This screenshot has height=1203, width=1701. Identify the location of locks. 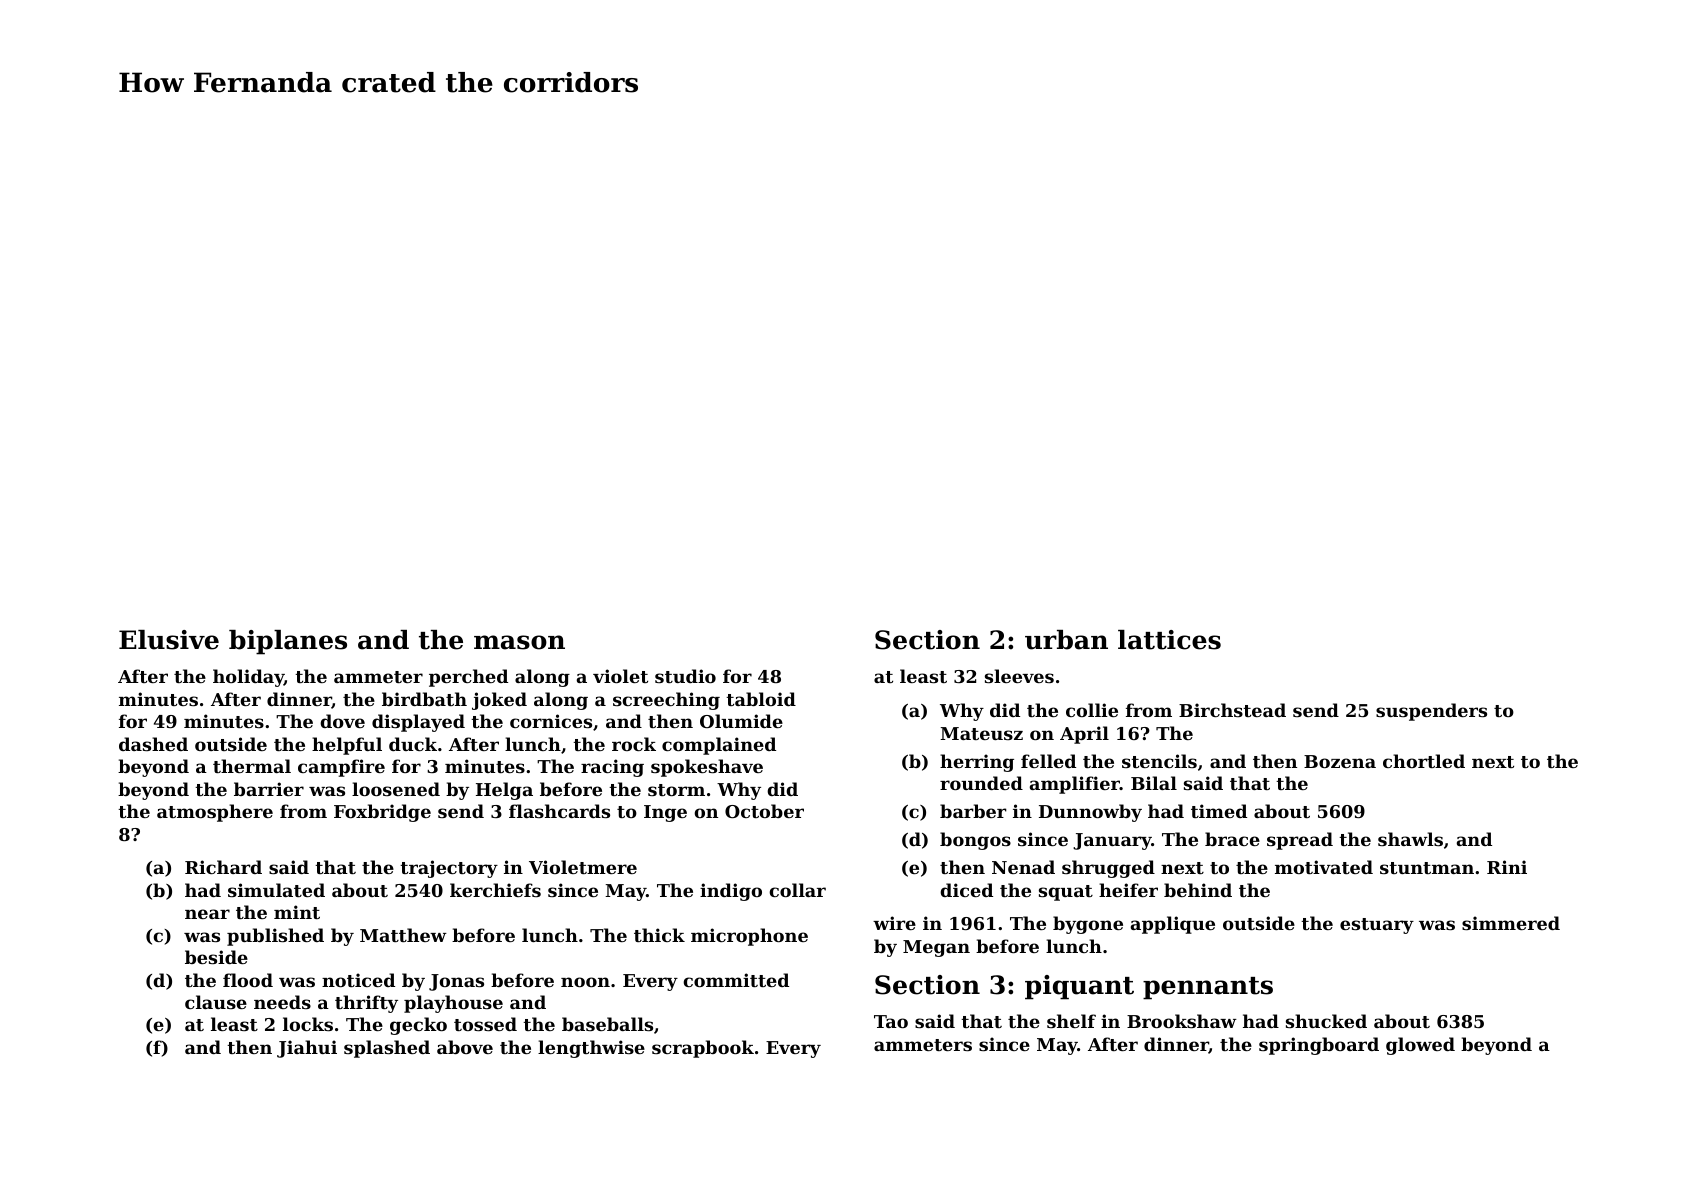
(308, 1024).
